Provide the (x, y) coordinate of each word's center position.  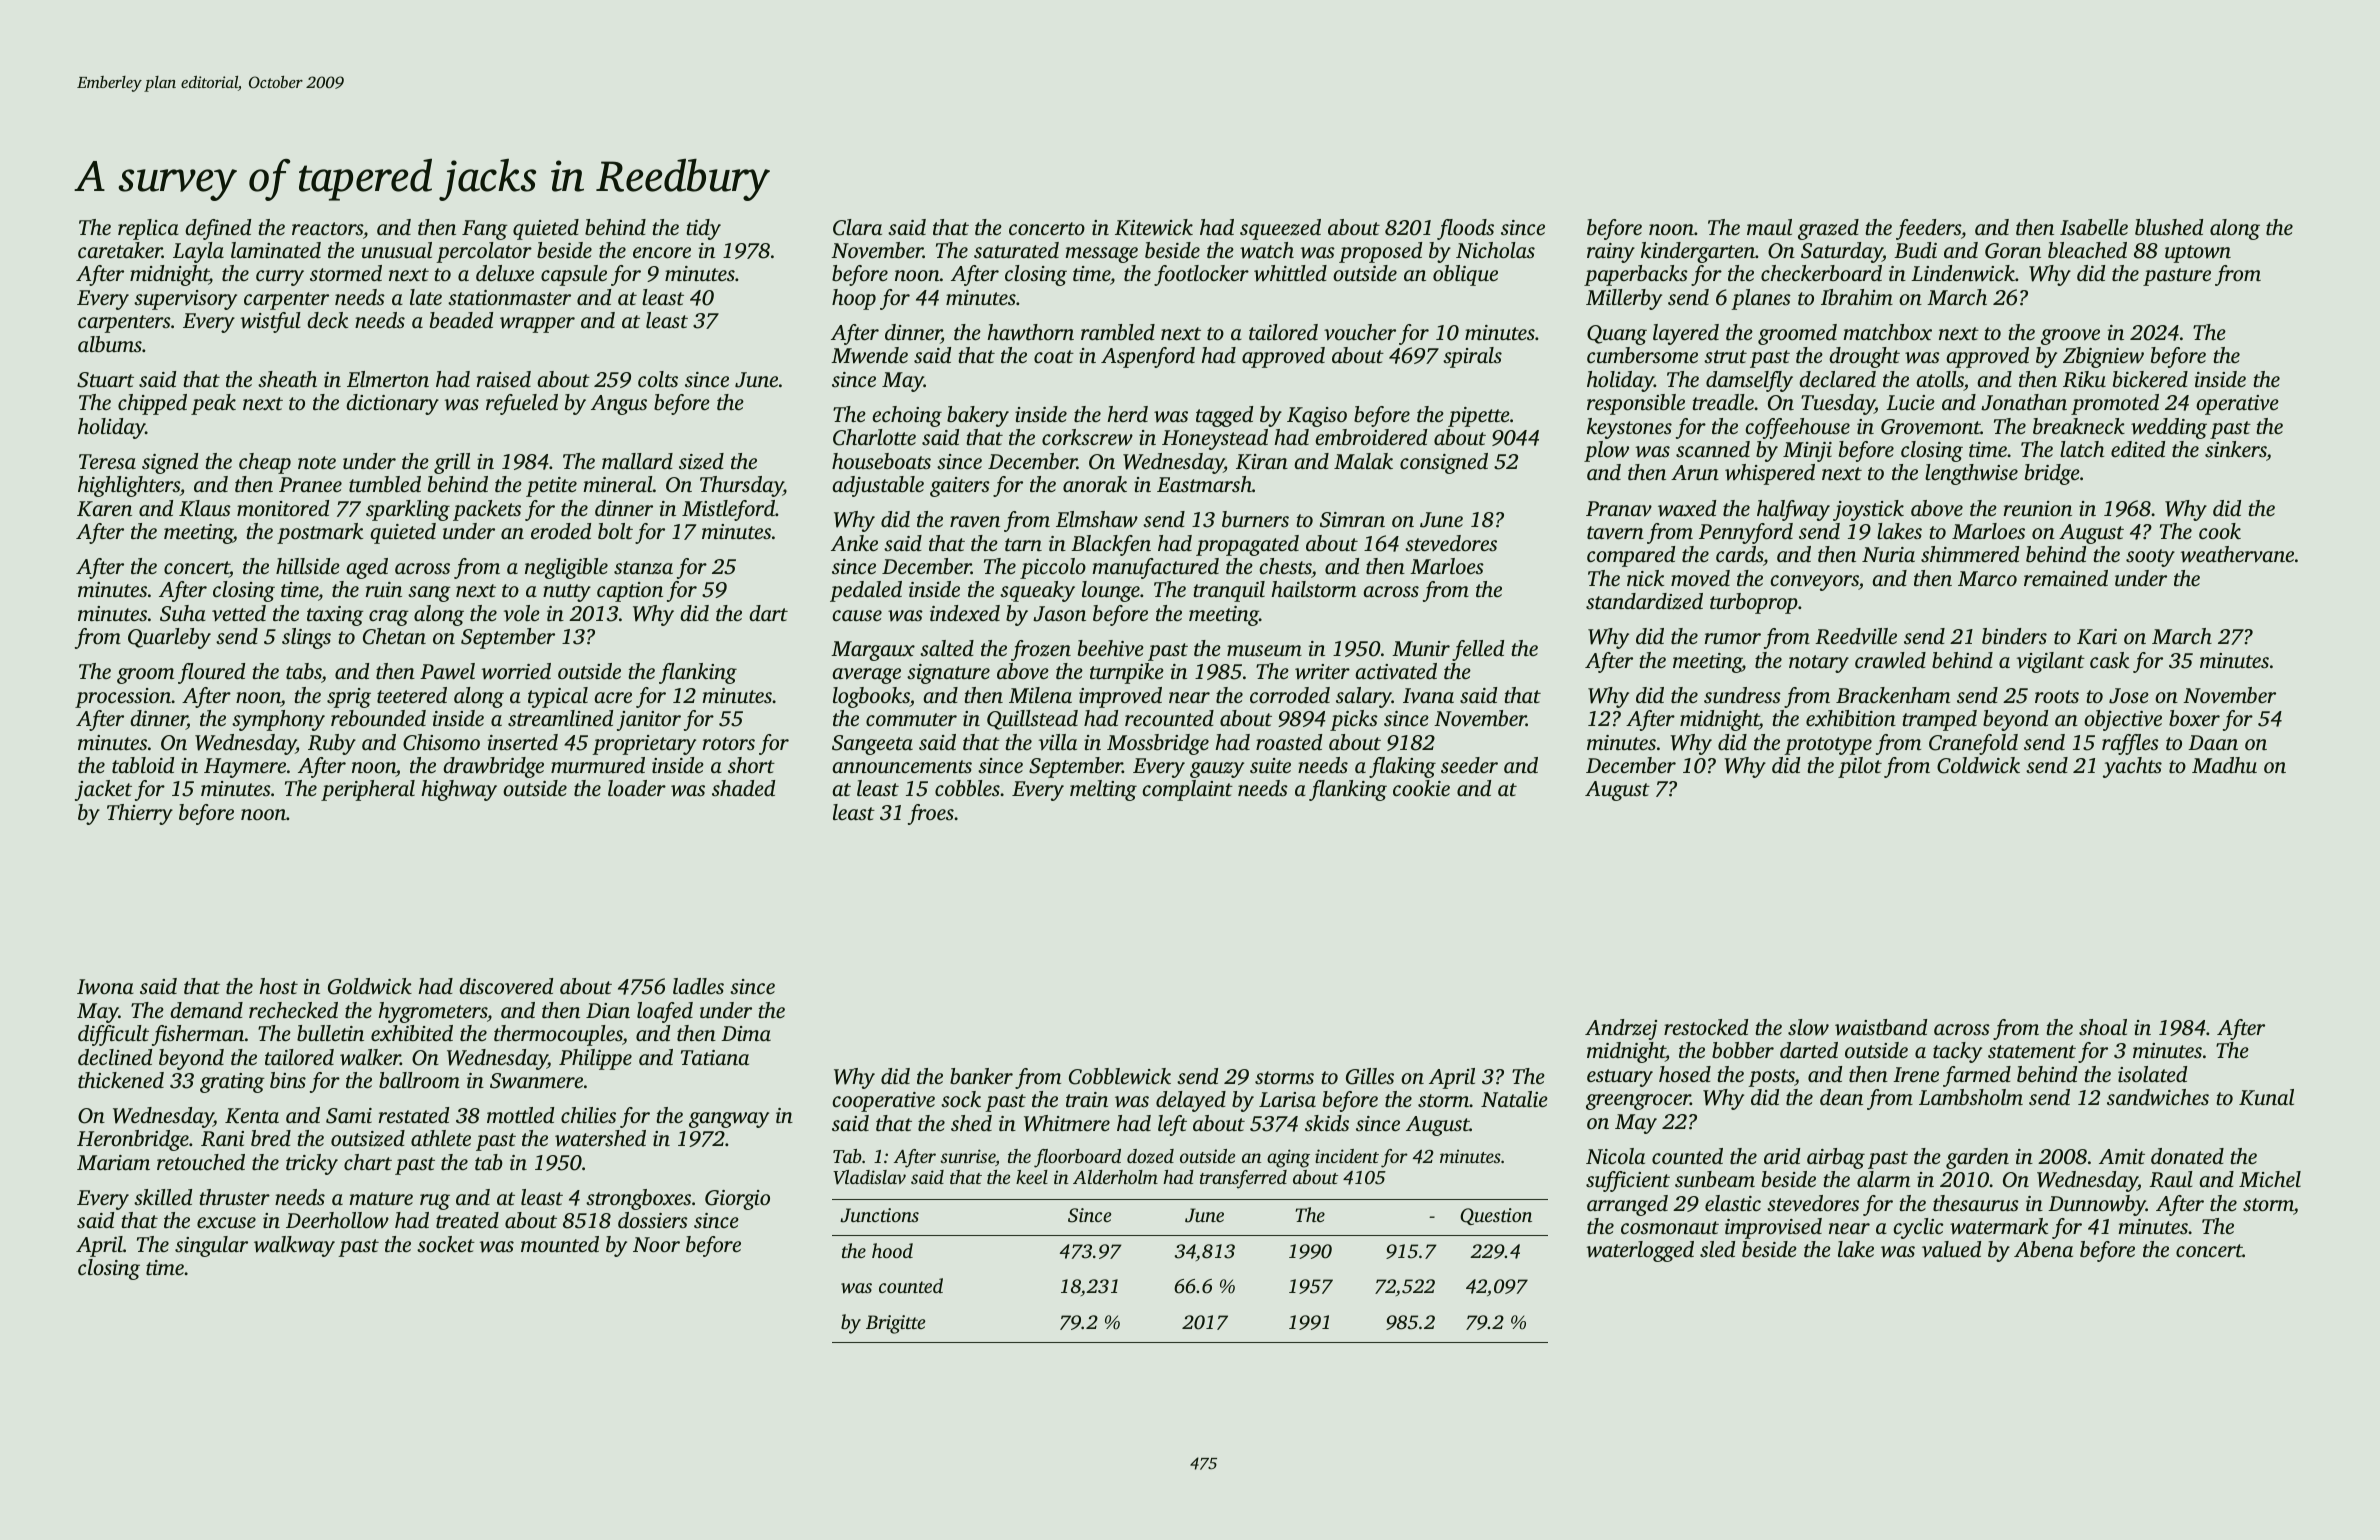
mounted (560, 1244)
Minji (1807, 452)
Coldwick (1978, 765)
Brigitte (895, 1324)
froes (931, 814)
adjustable (878, 486)
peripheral (368, 790)
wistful (270, 322)
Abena (2043, 1249)
